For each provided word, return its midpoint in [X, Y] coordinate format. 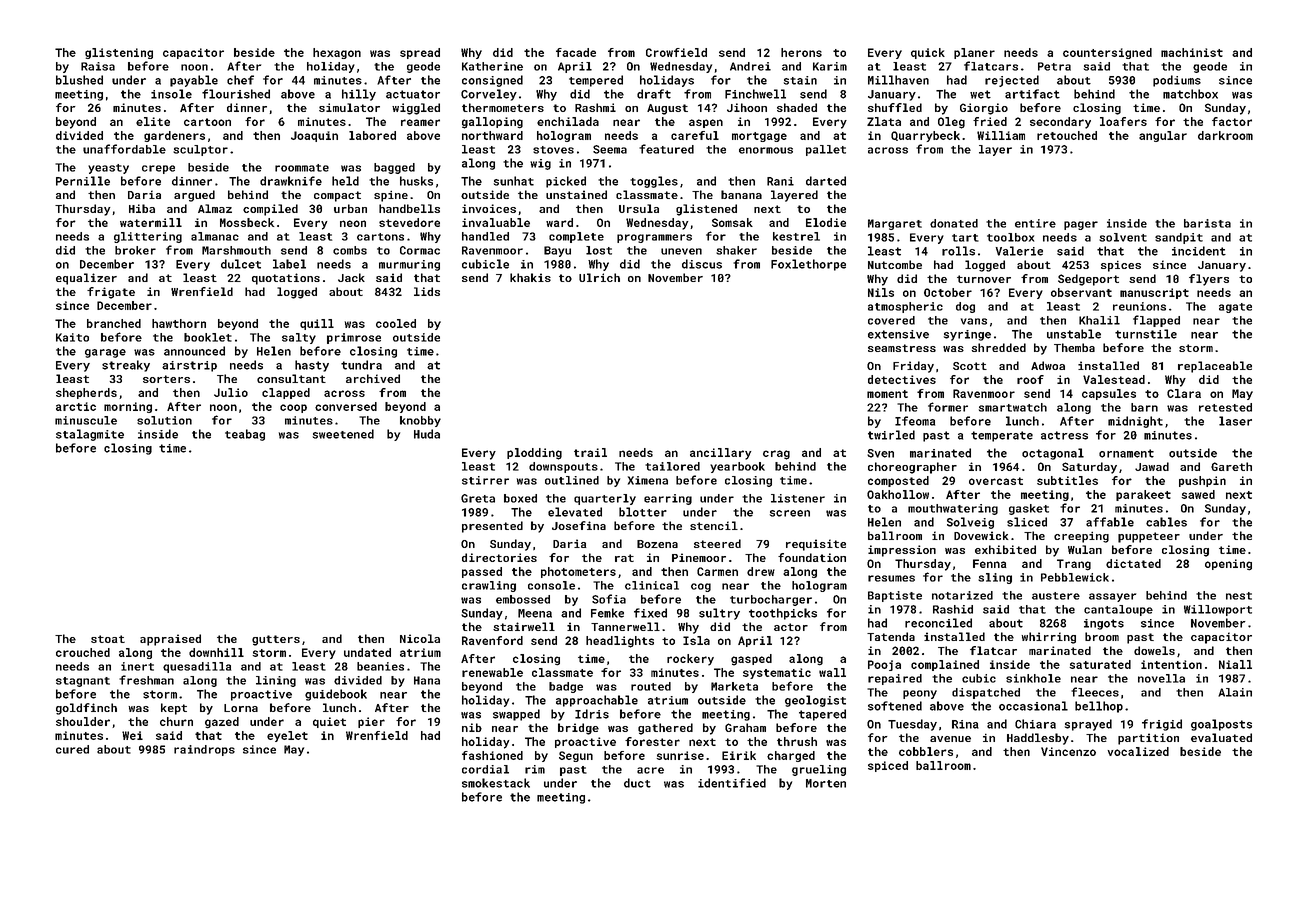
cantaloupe [1118, 610]
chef [240, 80]
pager [1081, 225]
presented [492, 527]
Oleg [951, 123]
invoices [489, 208]
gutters [276, 640]
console [551, 585]
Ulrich [599, 277]
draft [654, 94]
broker [135, 250]
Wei [132, 735]
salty [299, 338]
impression [902, 551]
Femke [607, 613]
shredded [998, 347]
